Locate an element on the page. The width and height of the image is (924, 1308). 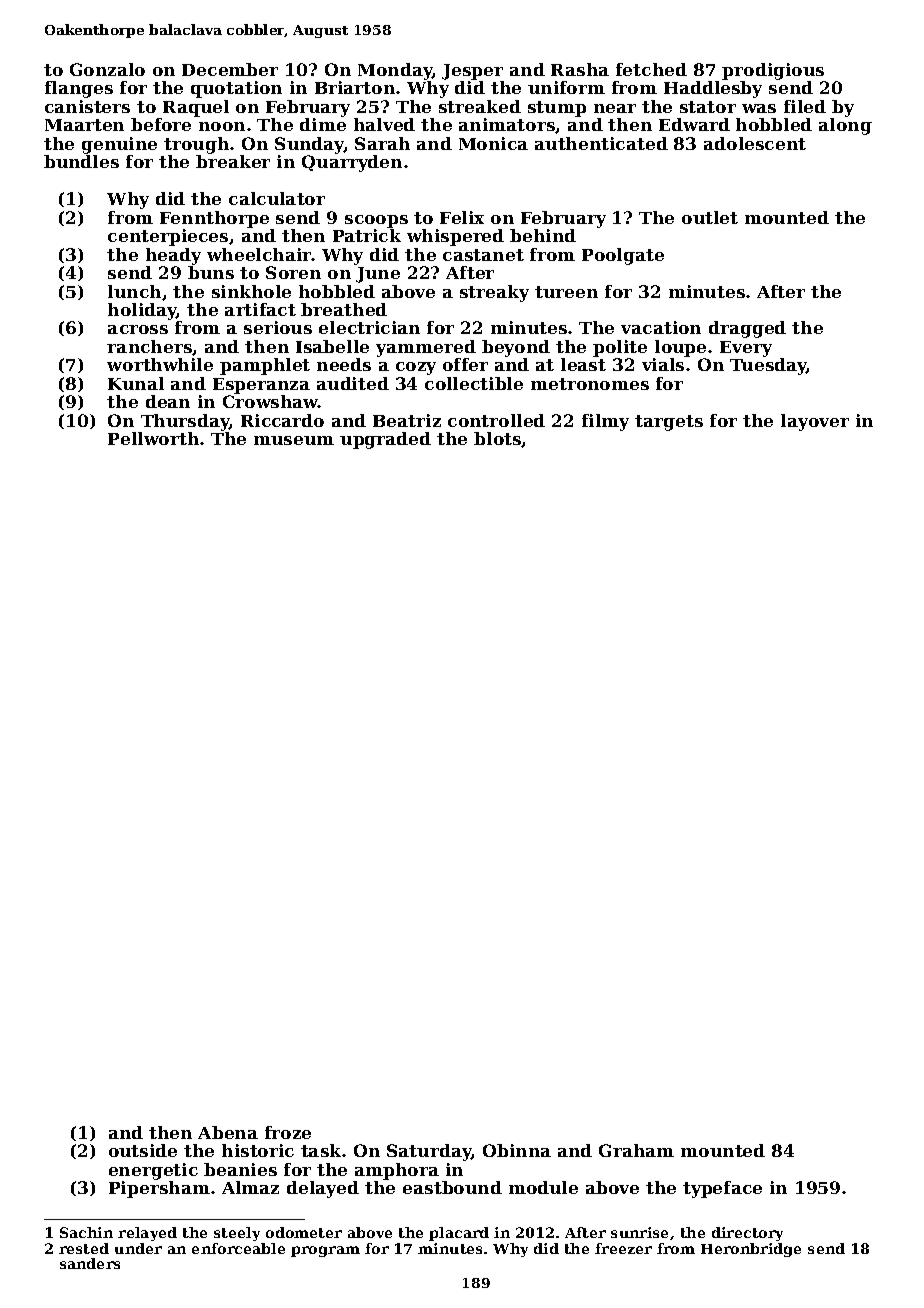
freezer is located at coordinates (623, 1248).
